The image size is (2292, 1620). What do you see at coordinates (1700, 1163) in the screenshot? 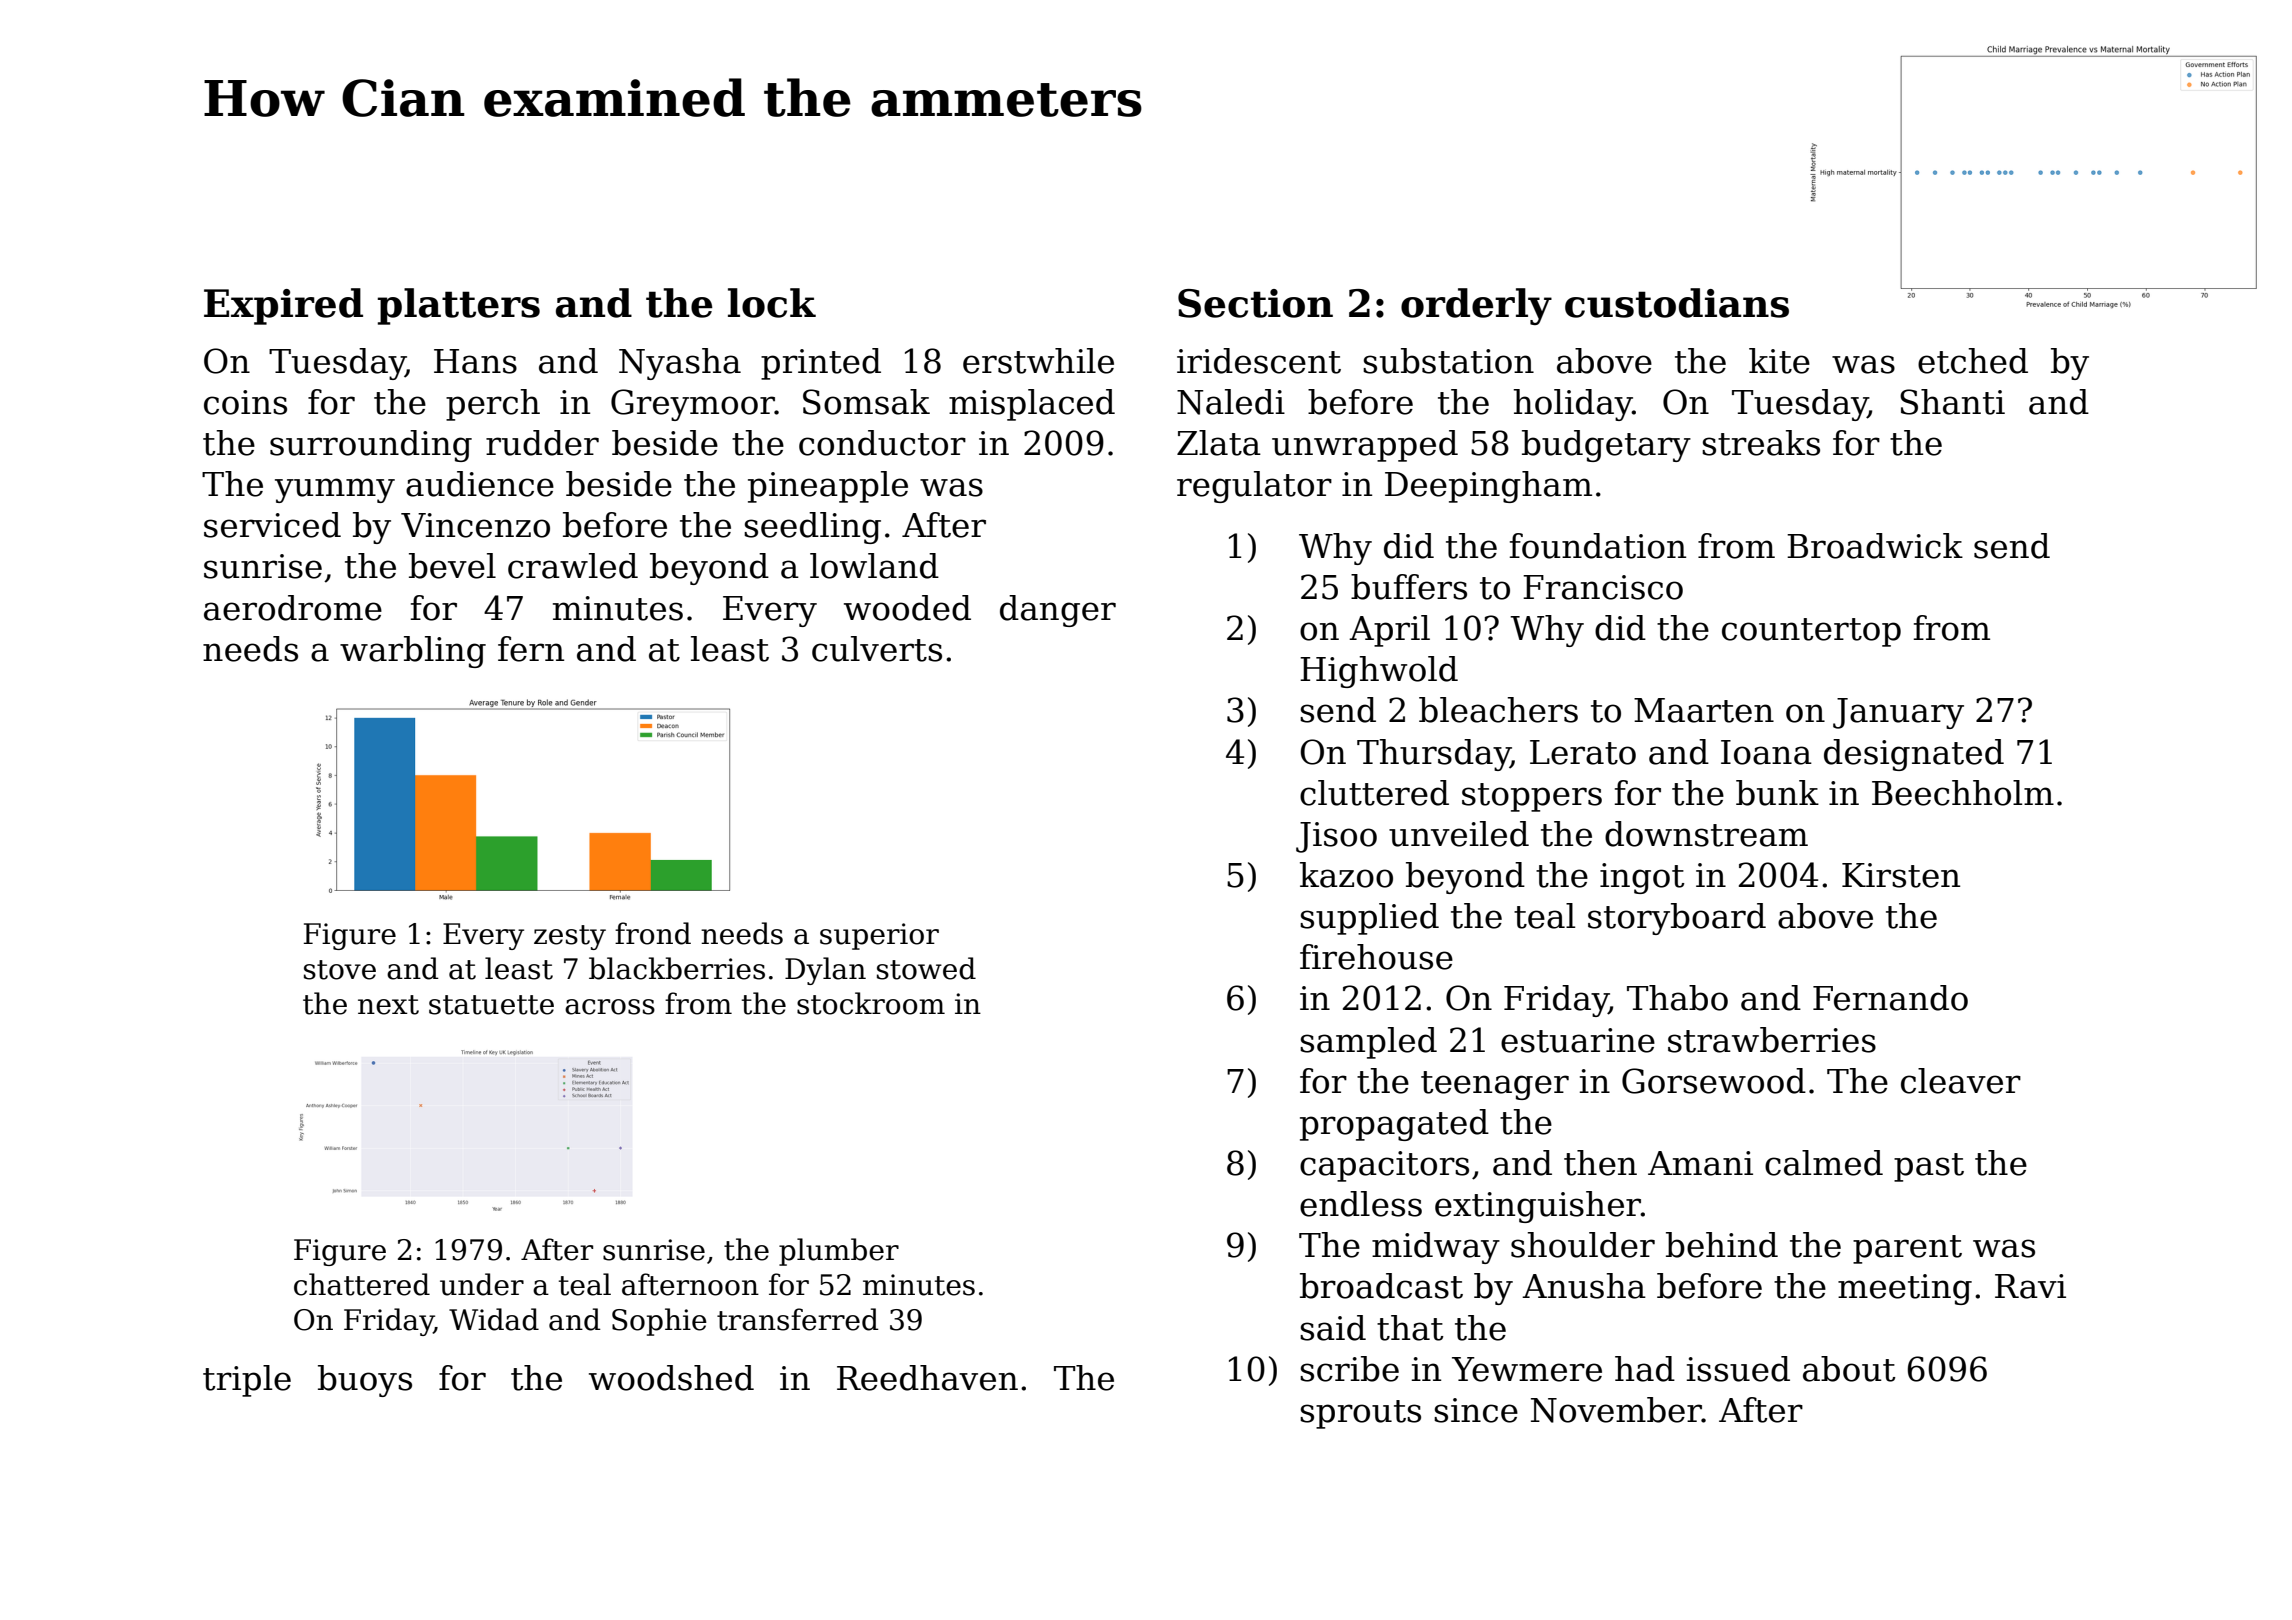
I see `Amani` at bounding box center [1700, 1163].
